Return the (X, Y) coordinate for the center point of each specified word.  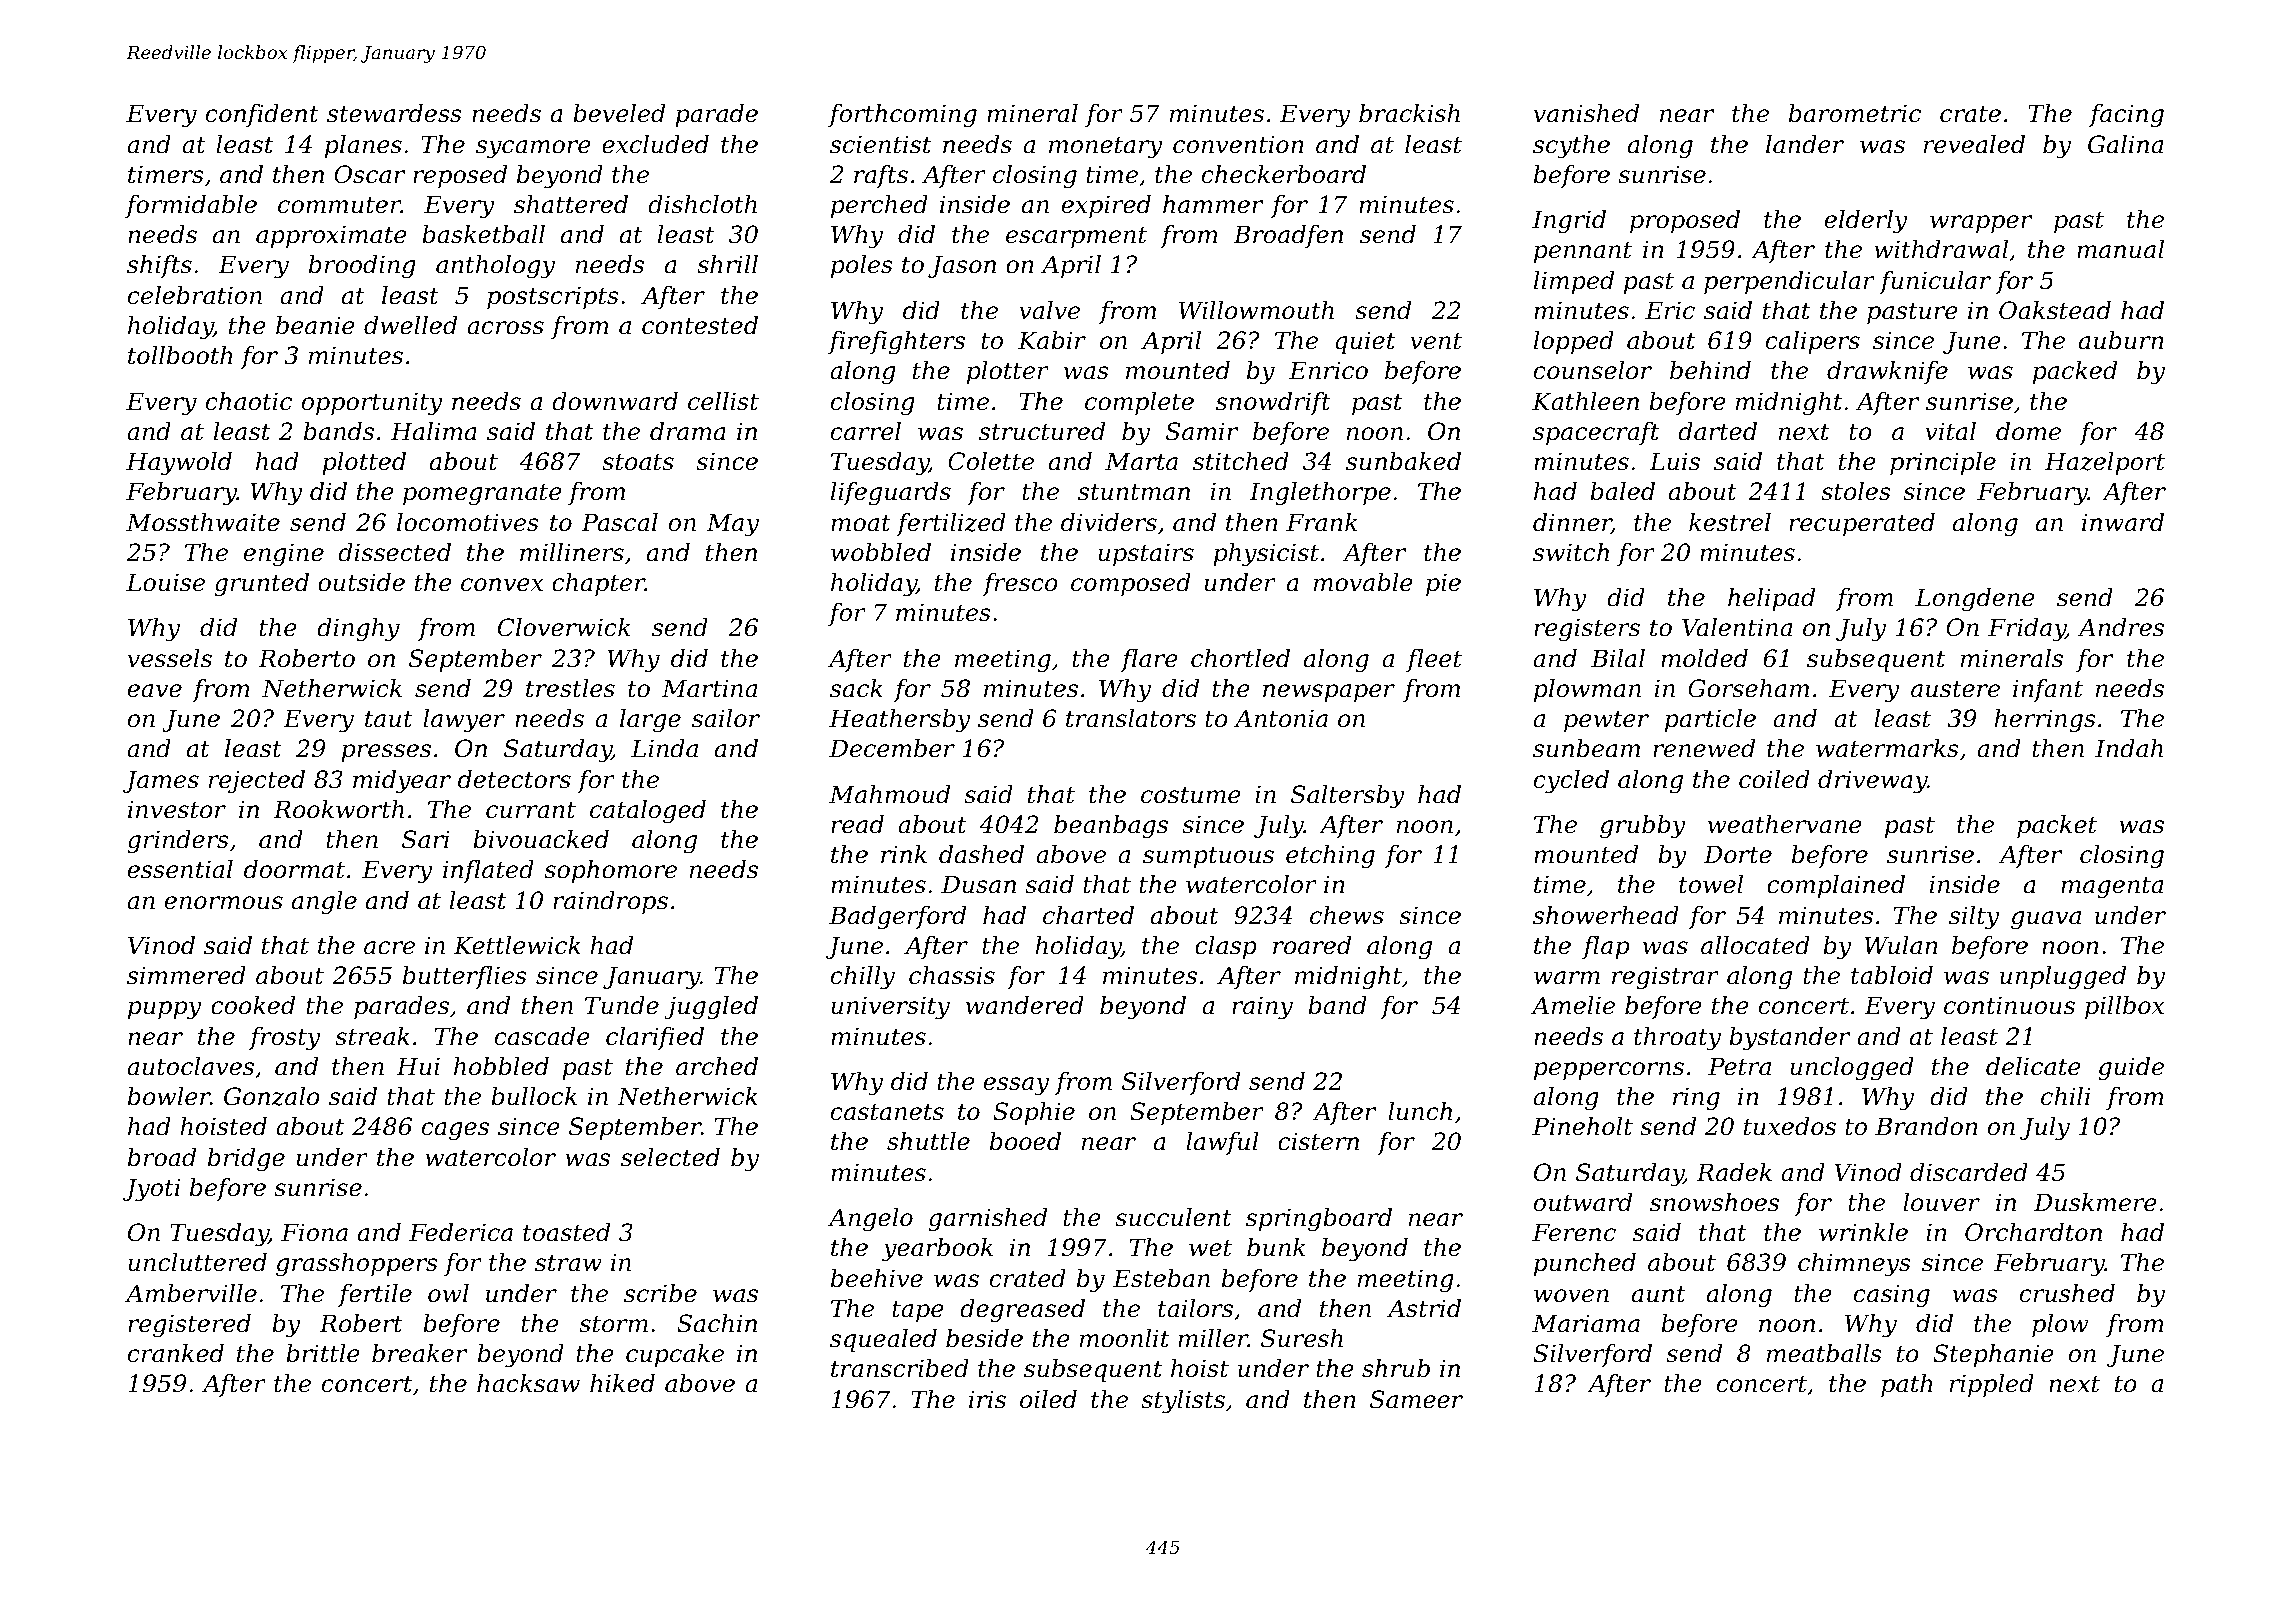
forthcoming (902, 116)
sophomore (610, 871)
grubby (1643, 827)
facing (2126, 115)
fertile (375, 1295)
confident (262, 115)
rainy (1262, 1008)
